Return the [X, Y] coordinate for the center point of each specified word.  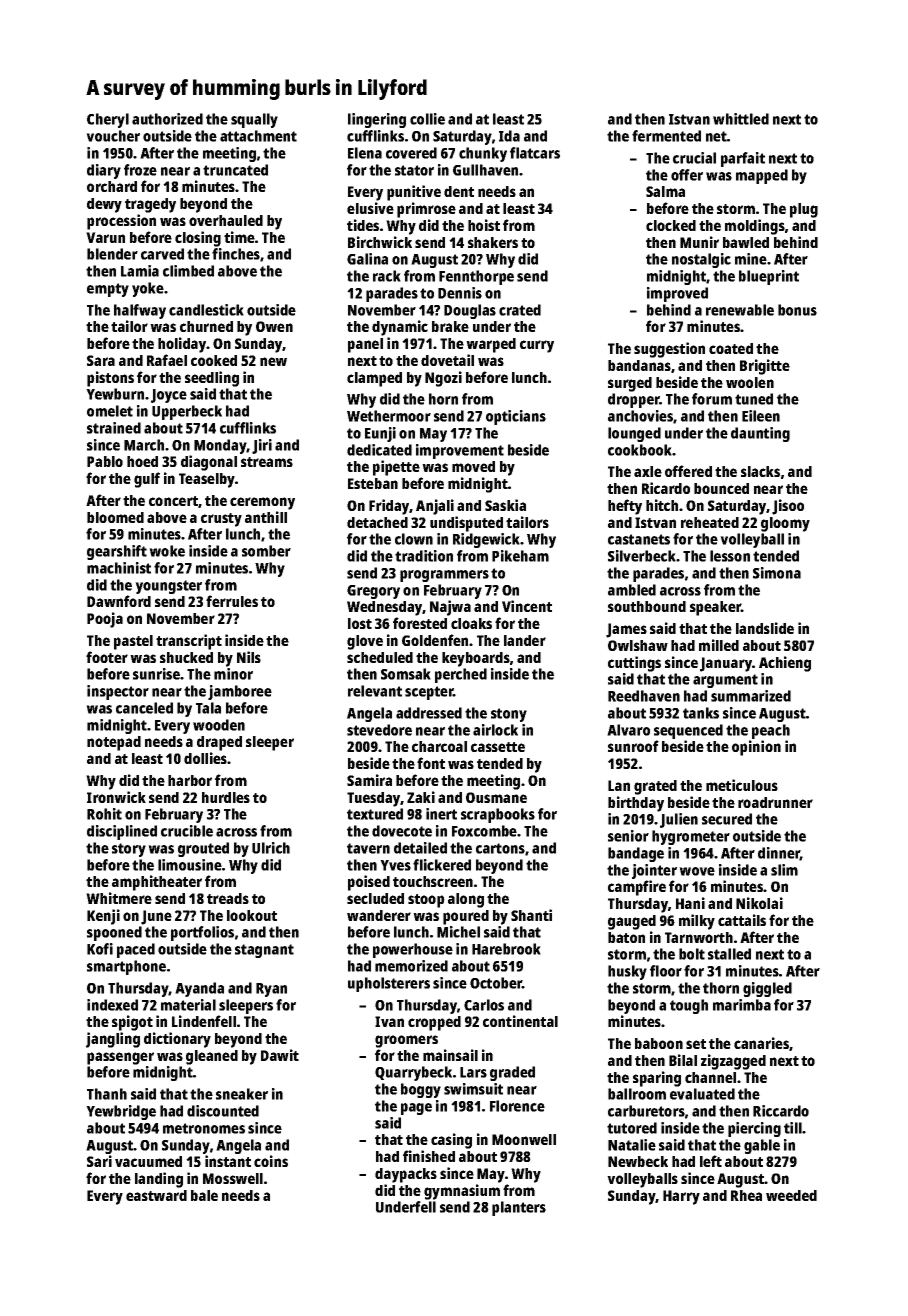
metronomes [204, 1128]
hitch [662, 505]
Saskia [505, 505]
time [239, 237]
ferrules [232, 601]
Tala [208, 708]
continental [520, 1021]
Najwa [450, 608]
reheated [710, 522]
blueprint [769, 277]
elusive [370, 208]
